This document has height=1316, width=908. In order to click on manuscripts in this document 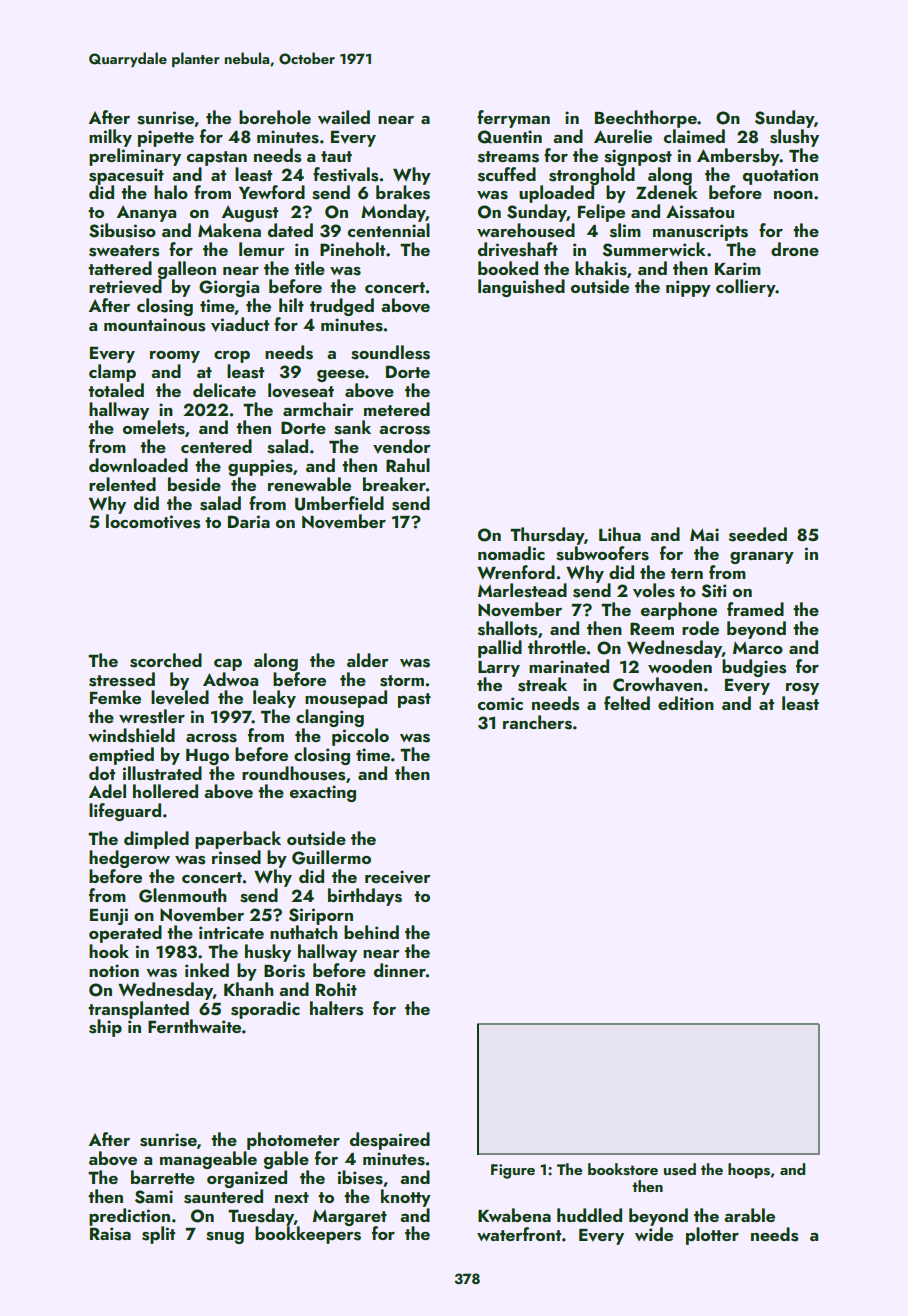, I will do `click(700, 232)`.
